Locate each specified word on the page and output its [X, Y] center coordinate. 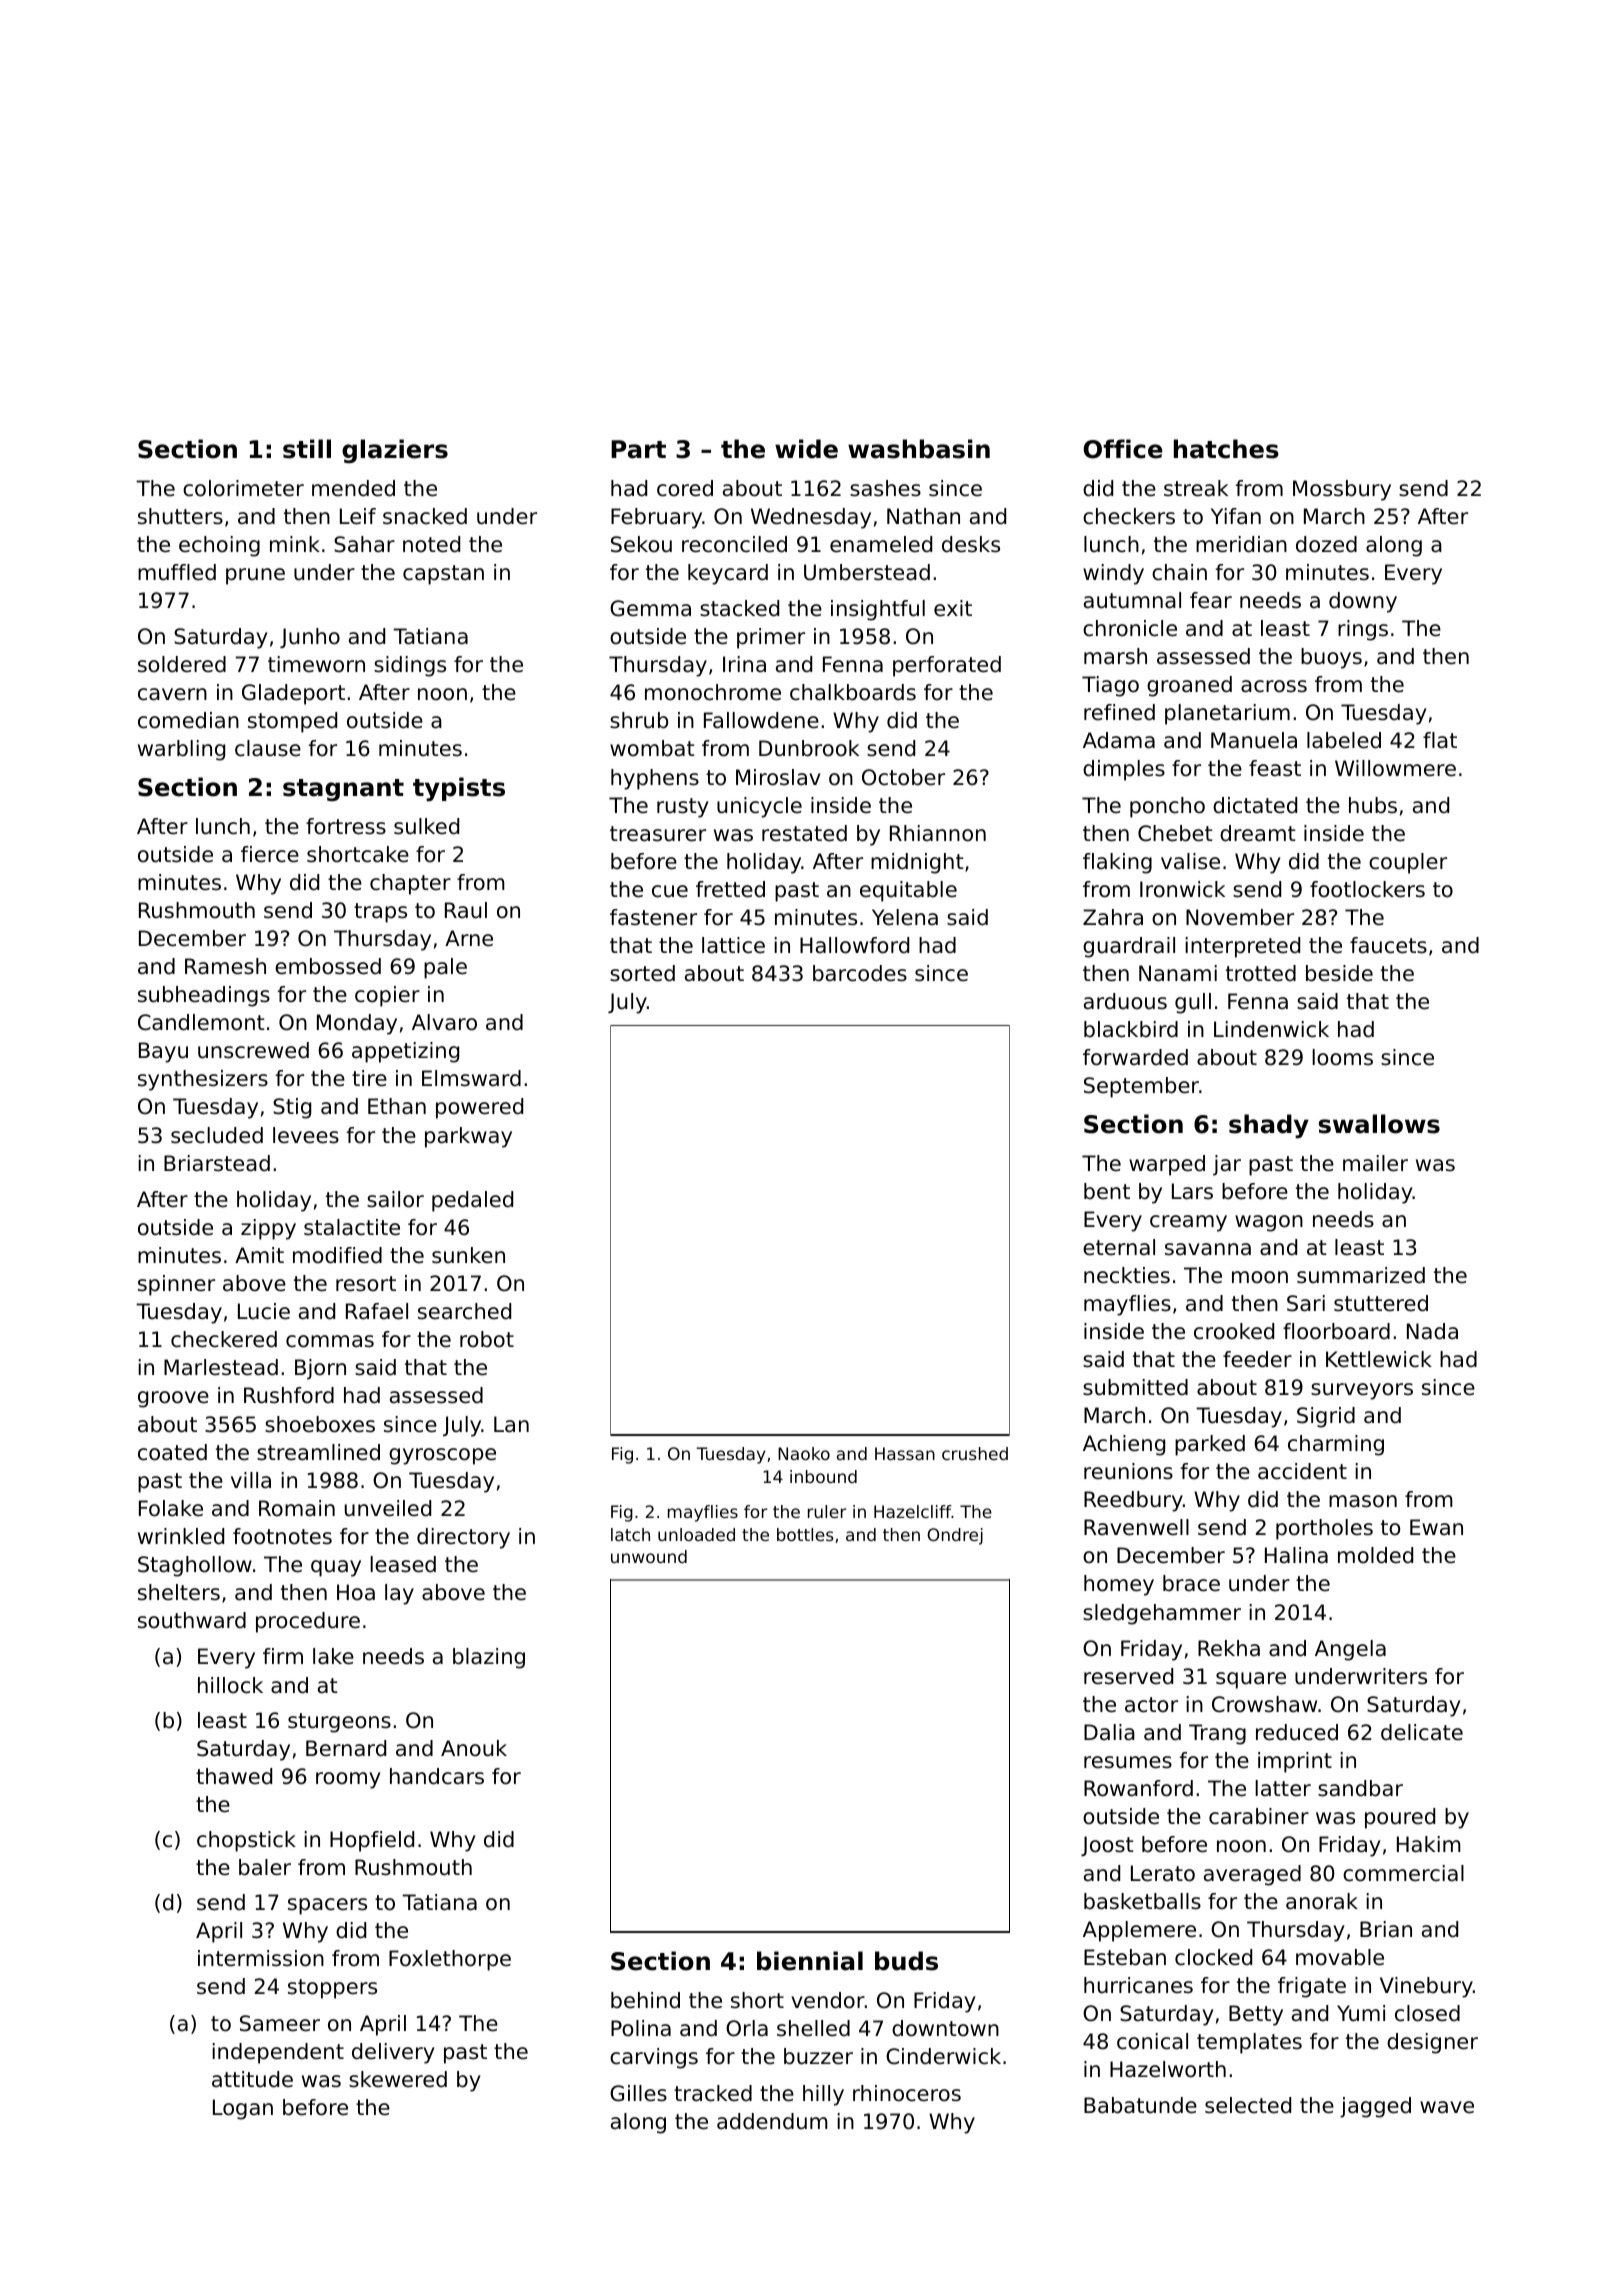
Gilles [638, 2093]
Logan [243, 2109]
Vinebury [1426, 1987]
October [903, 777]
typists [459, 789]
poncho [1167, 807]
